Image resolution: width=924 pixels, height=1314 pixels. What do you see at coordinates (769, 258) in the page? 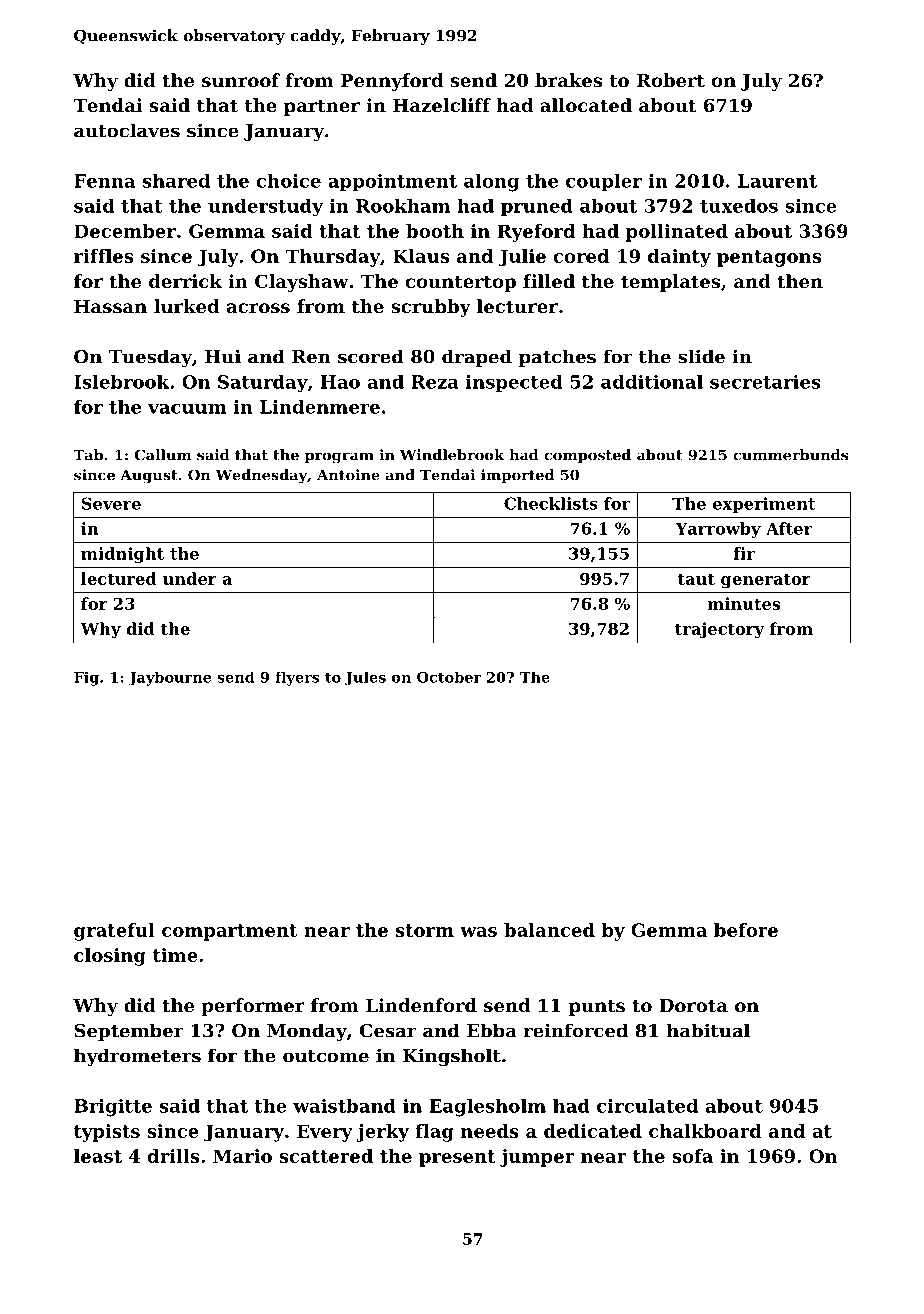
I see `pentagons` at bounding box center [769, 258].
